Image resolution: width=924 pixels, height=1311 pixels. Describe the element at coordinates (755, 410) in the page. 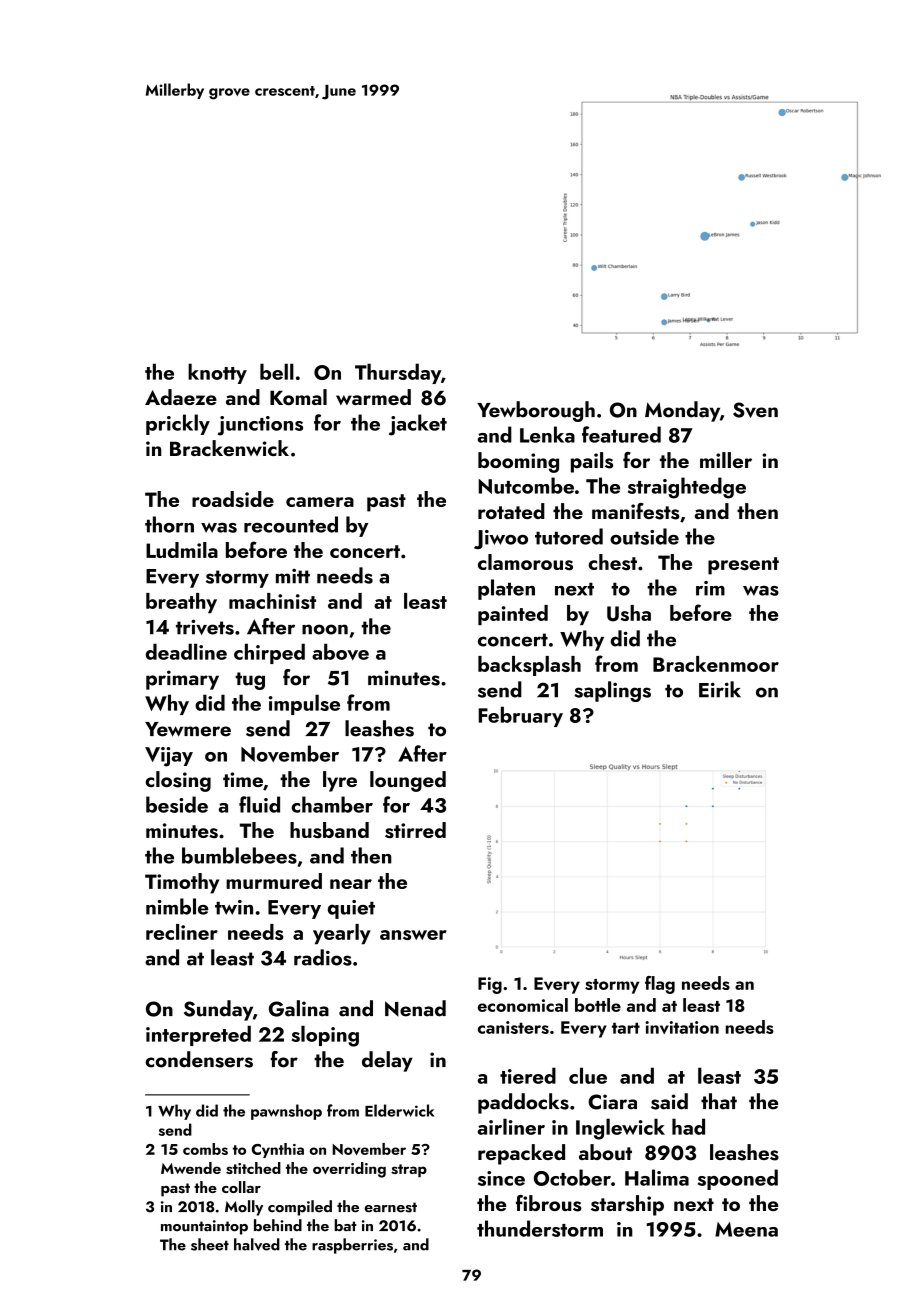

I see `Sven` at that location.
